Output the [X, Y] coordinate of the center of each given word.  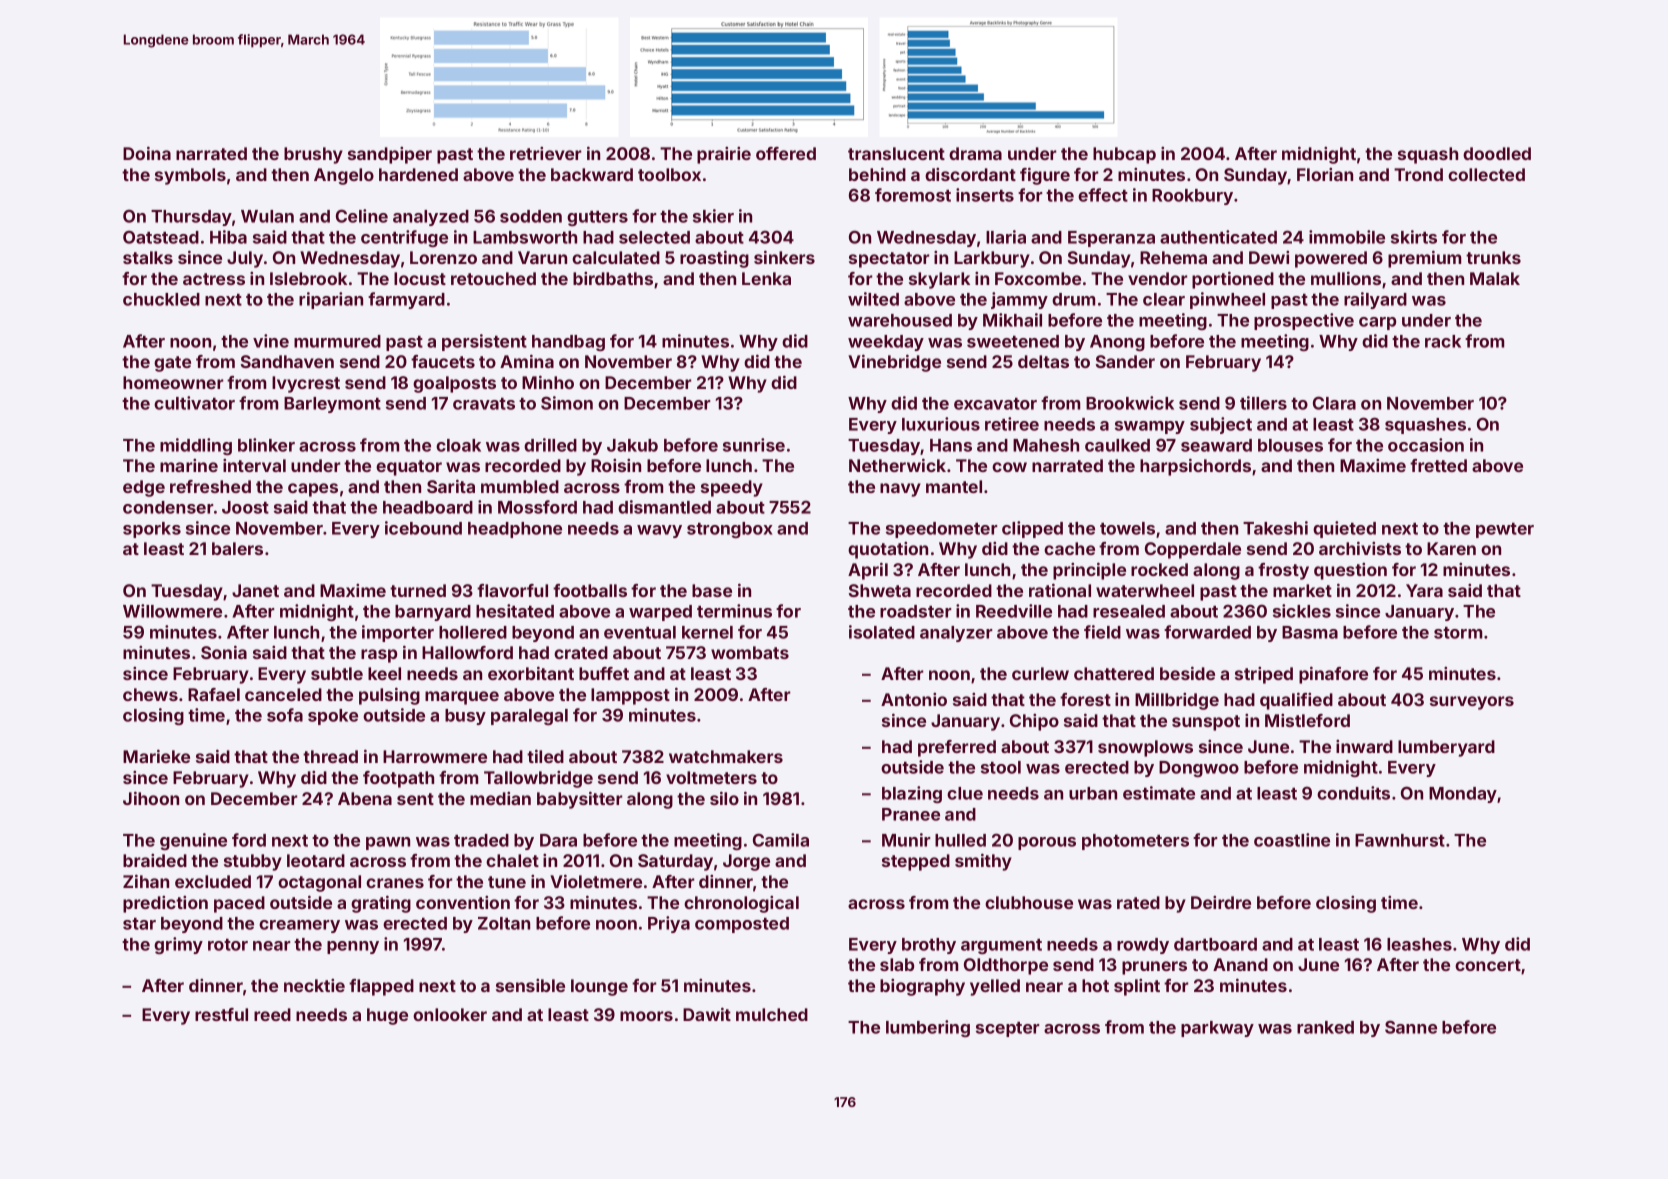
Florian [1325, 174]
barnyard [433, 613]
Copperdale [1193, 550]
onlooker [450, 1014]
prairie [724, 155]
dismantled [664, 507]
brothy [929, 946]
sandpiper [390, 155]
